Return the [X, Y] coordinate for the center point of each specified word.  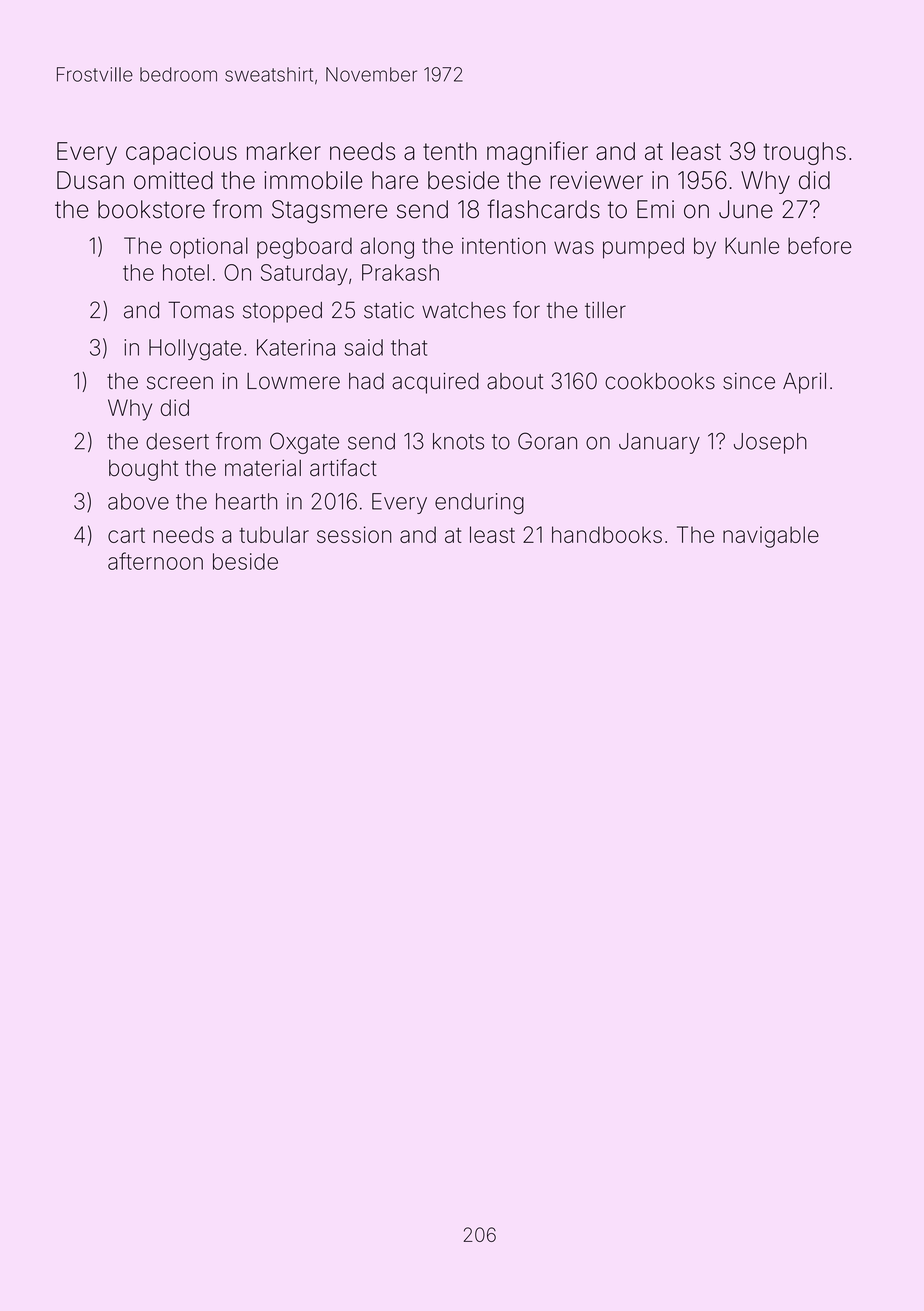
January [659, 443]
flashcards [543, 209]
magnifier [537, 153]
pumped [643, 248]
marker [284, 151]
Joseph [770, 443]
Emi [655, 209]
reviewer [596, 180]
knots [458, 441]
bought [143, 470]
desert [177, 441]
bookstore [151, 209]
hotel [186, 272]
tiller [605, 310]
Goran [547, 441]
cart [126, 535]
